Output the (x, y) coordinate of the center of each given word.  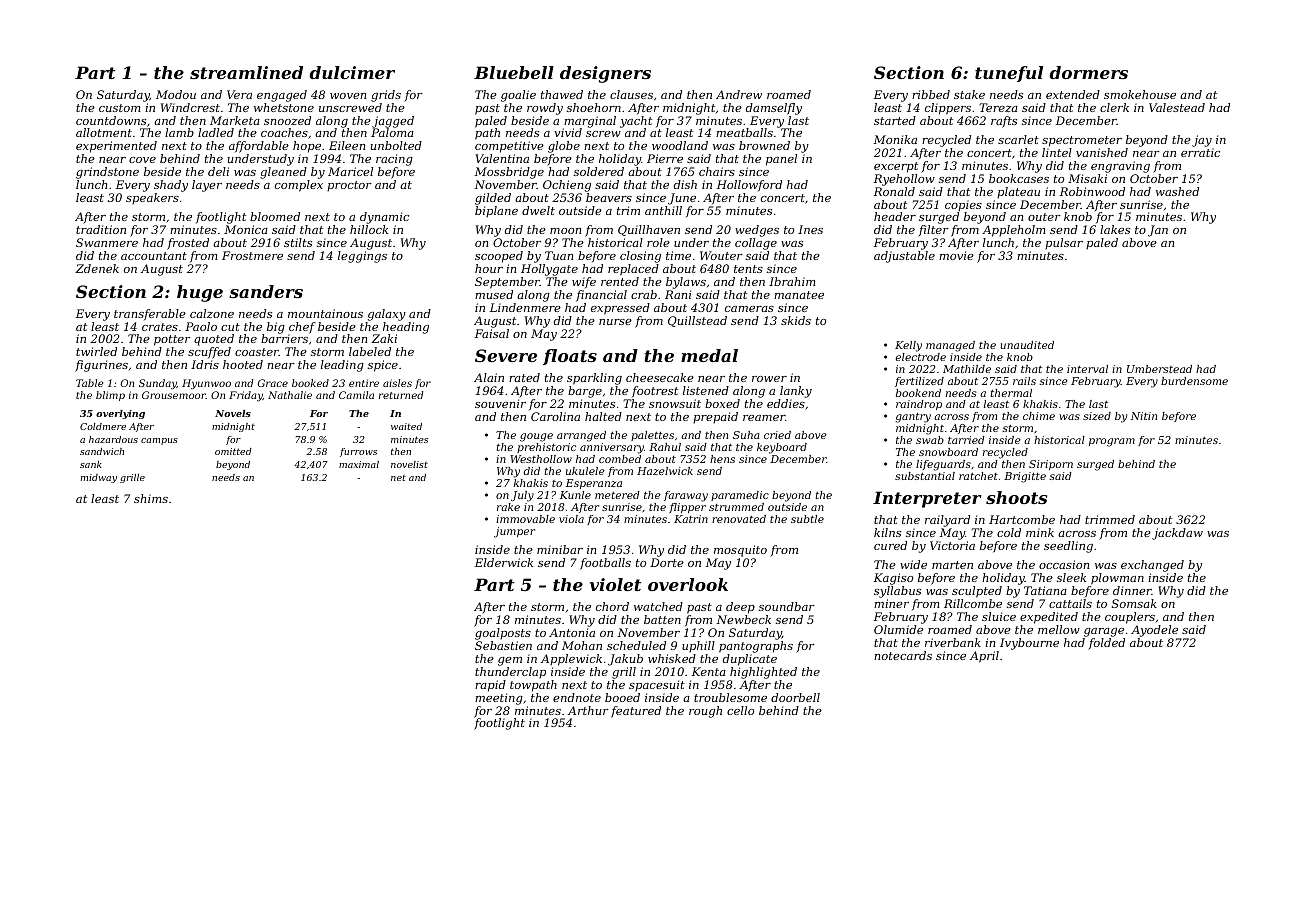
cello (740, 710)
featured (636, 712)
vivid (568, 132)
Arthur (588, 710)
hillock (369, 229)
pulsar (1064, 243)
